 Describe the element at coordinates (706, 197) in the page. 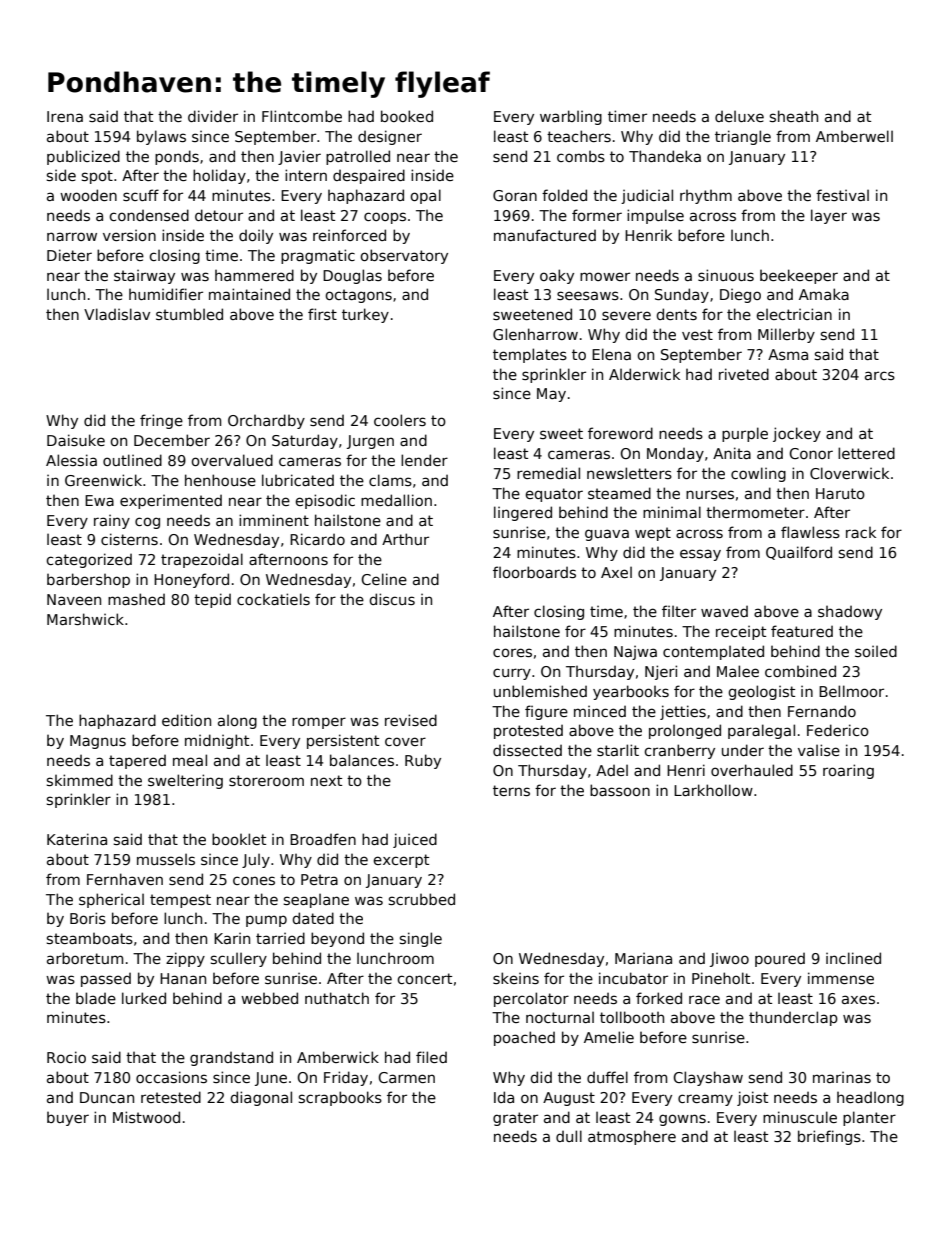

I see `rhythm` at that location.
